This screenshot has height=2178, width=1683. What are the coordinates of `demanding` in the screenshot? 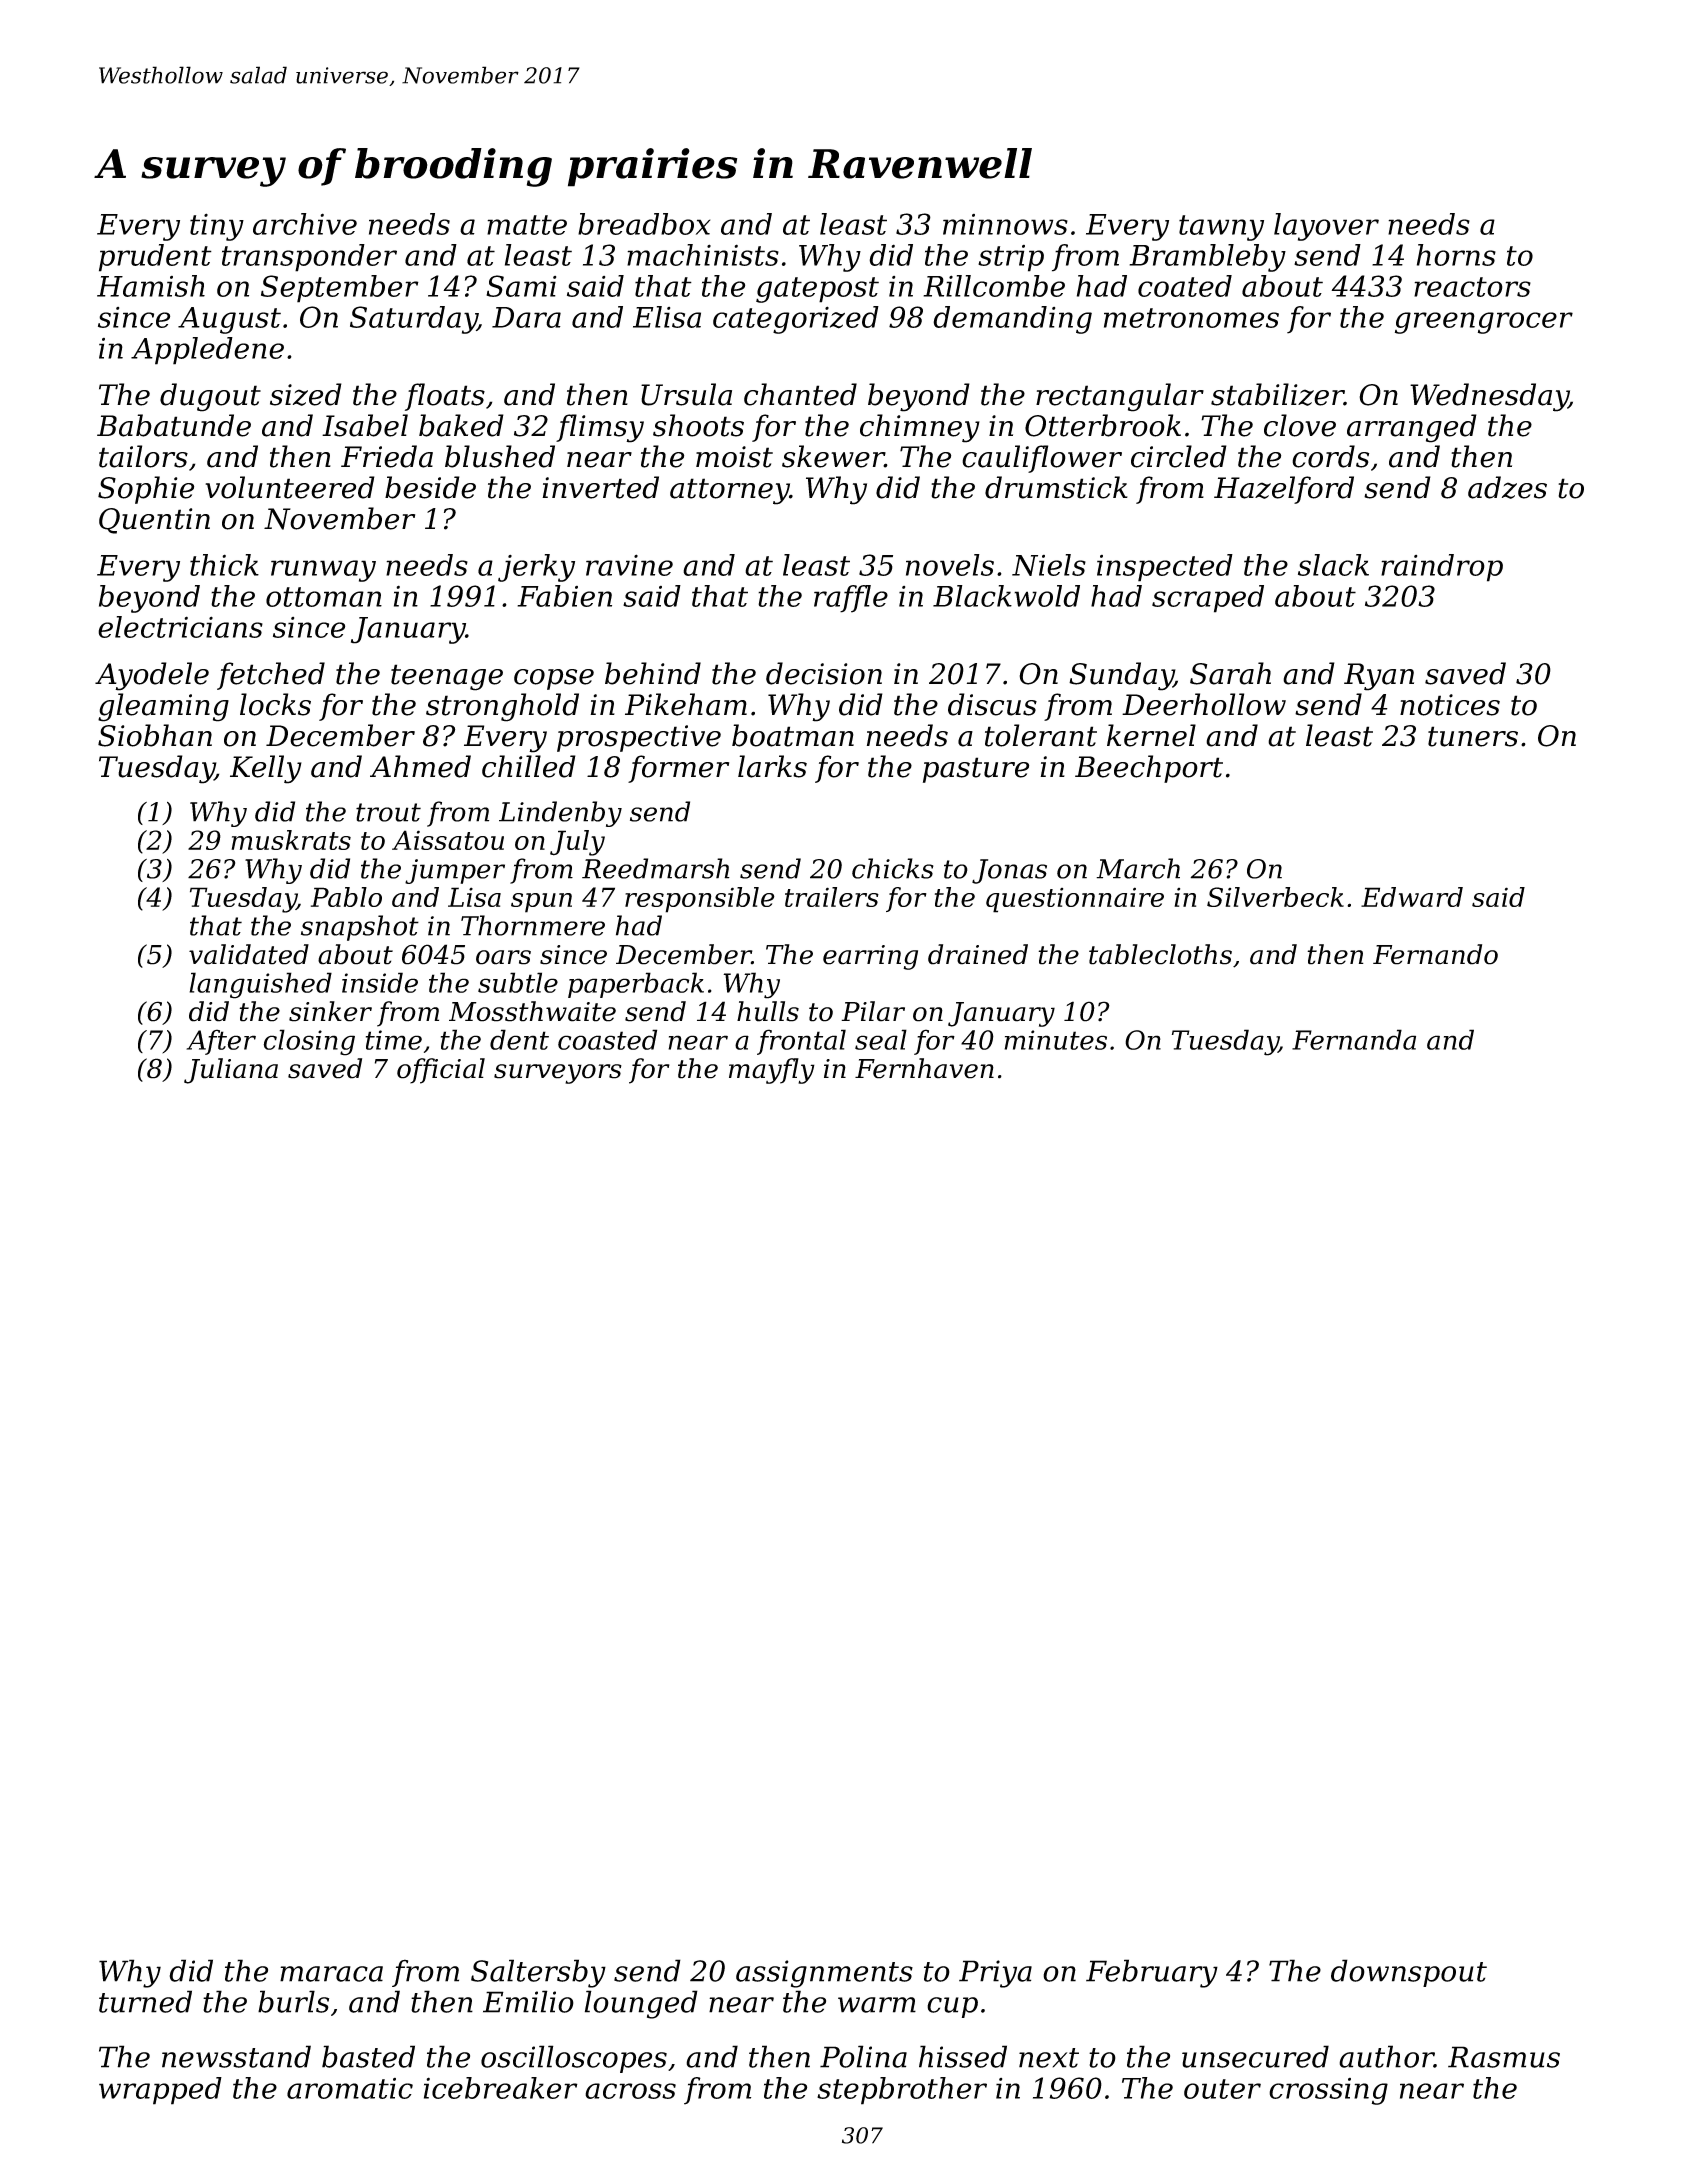 It's located at (1012, 320).
